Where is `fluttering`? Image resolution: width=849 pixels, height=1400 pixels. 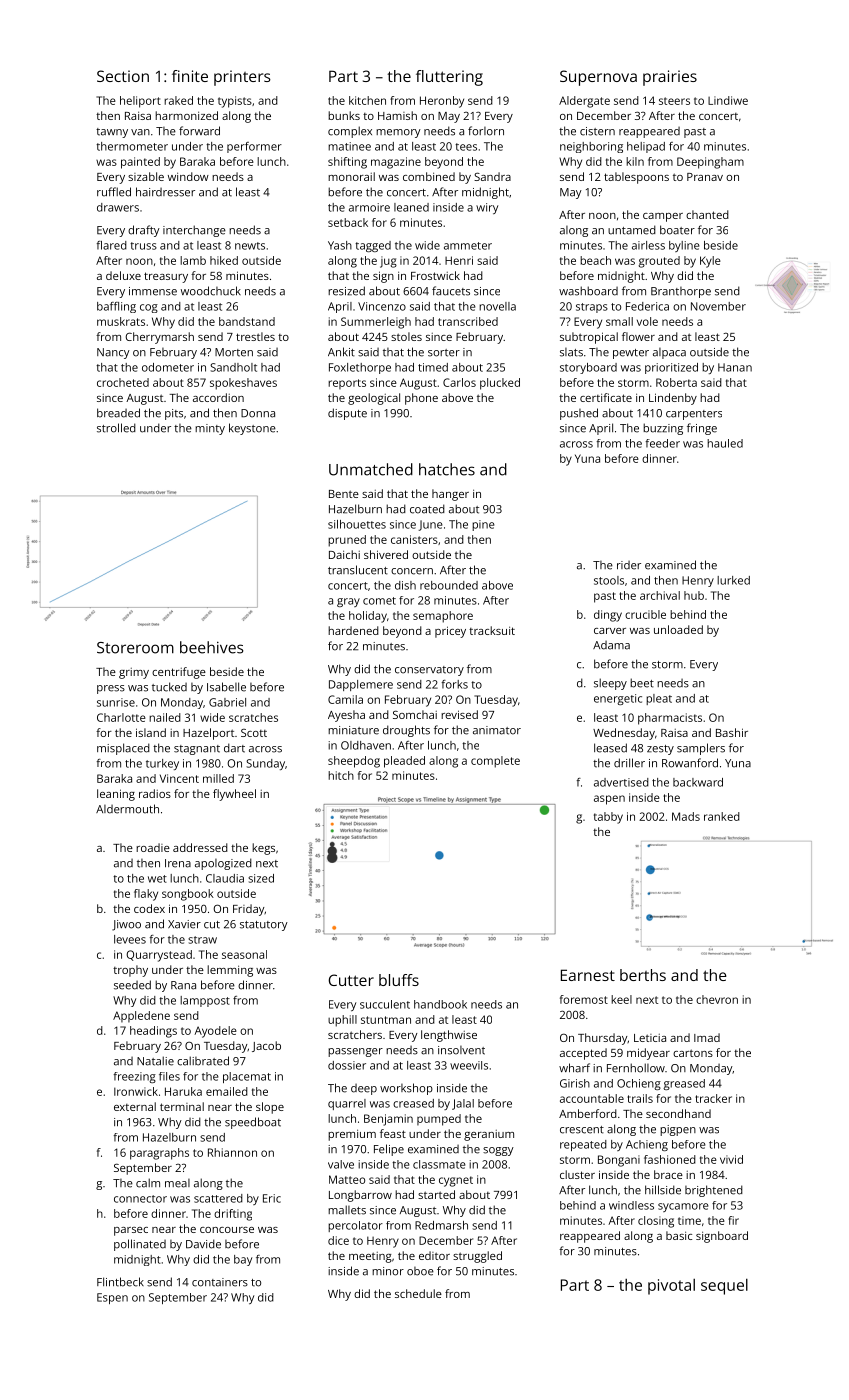 fluttering is located at coordinates (449, 78).
